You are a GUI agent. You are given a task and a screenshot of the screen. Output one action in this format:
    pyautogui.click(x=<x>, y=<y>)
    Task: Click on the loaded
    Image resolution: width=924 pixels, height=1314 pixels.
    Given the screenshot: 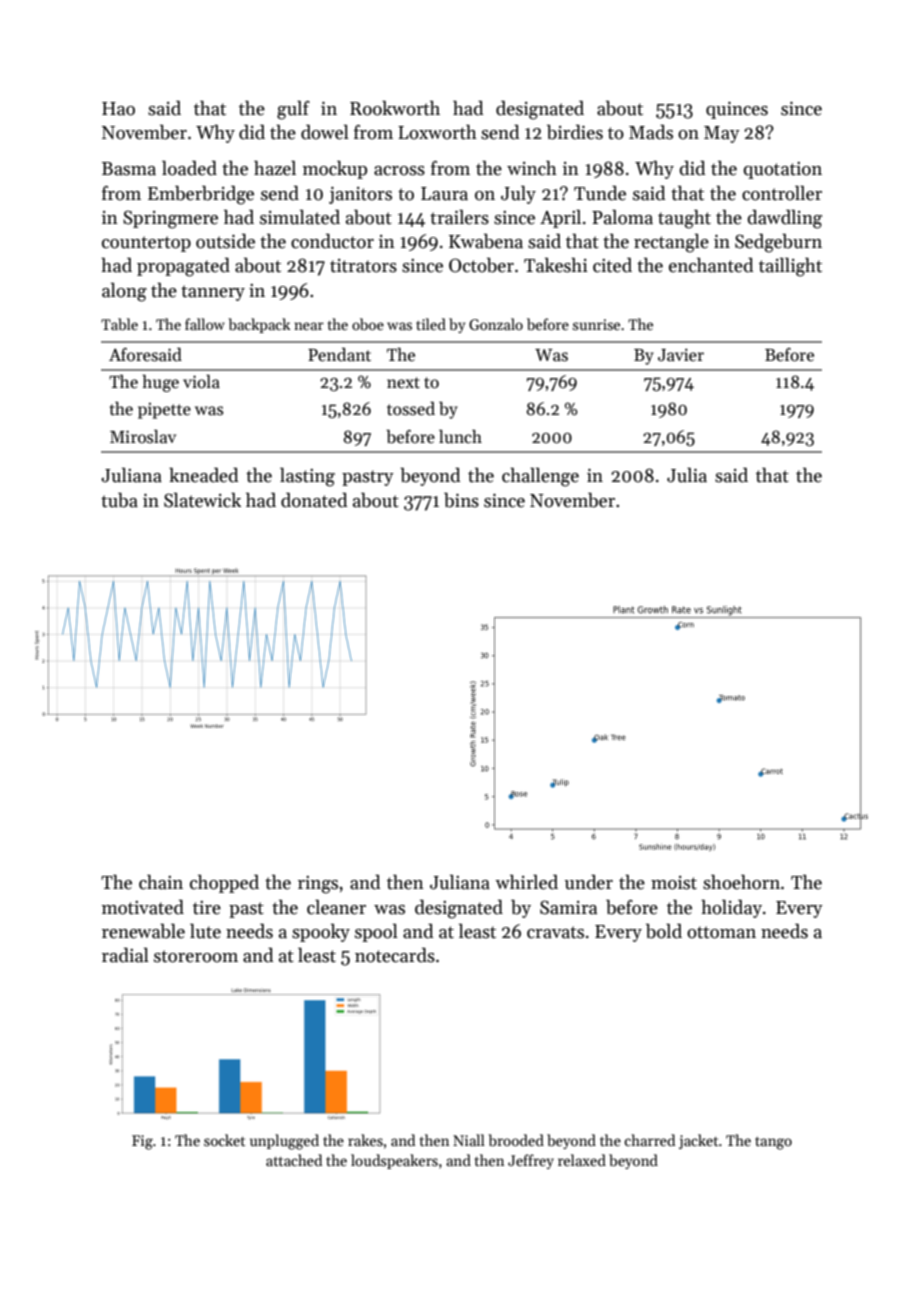 What is the action you would take?
    pyautogui.click(x=189, y=168)
